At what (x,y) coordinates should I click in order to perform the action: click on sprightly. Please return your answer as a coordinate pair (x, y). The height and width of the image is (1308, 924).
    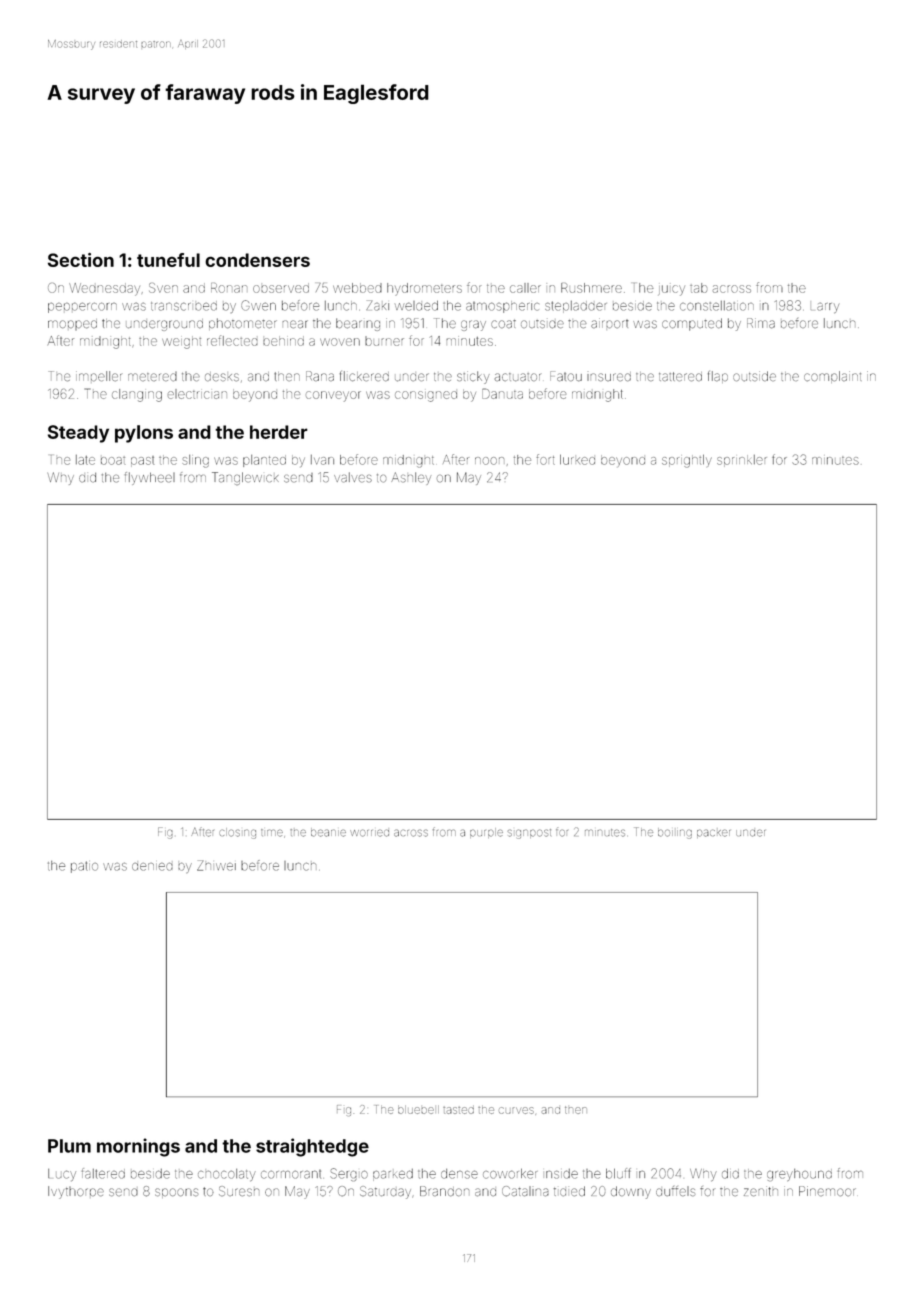
    Looking at the image, I should click on (687, 461).
